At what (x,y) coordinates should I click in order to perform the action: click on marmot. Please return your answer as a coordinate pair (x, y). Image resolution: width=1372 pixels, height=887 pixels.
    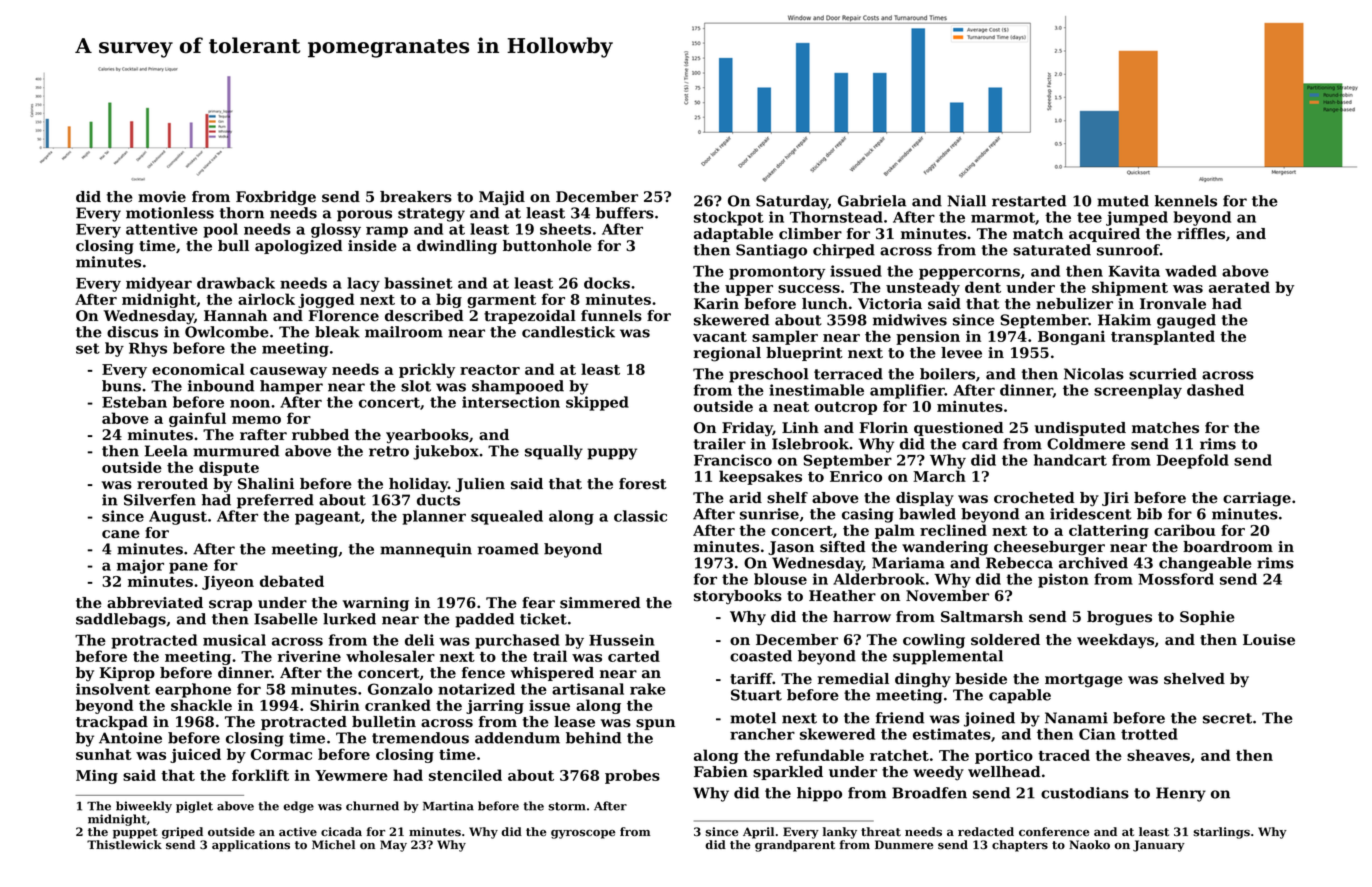
    Looking at the image, I should click on (1003, 217).
